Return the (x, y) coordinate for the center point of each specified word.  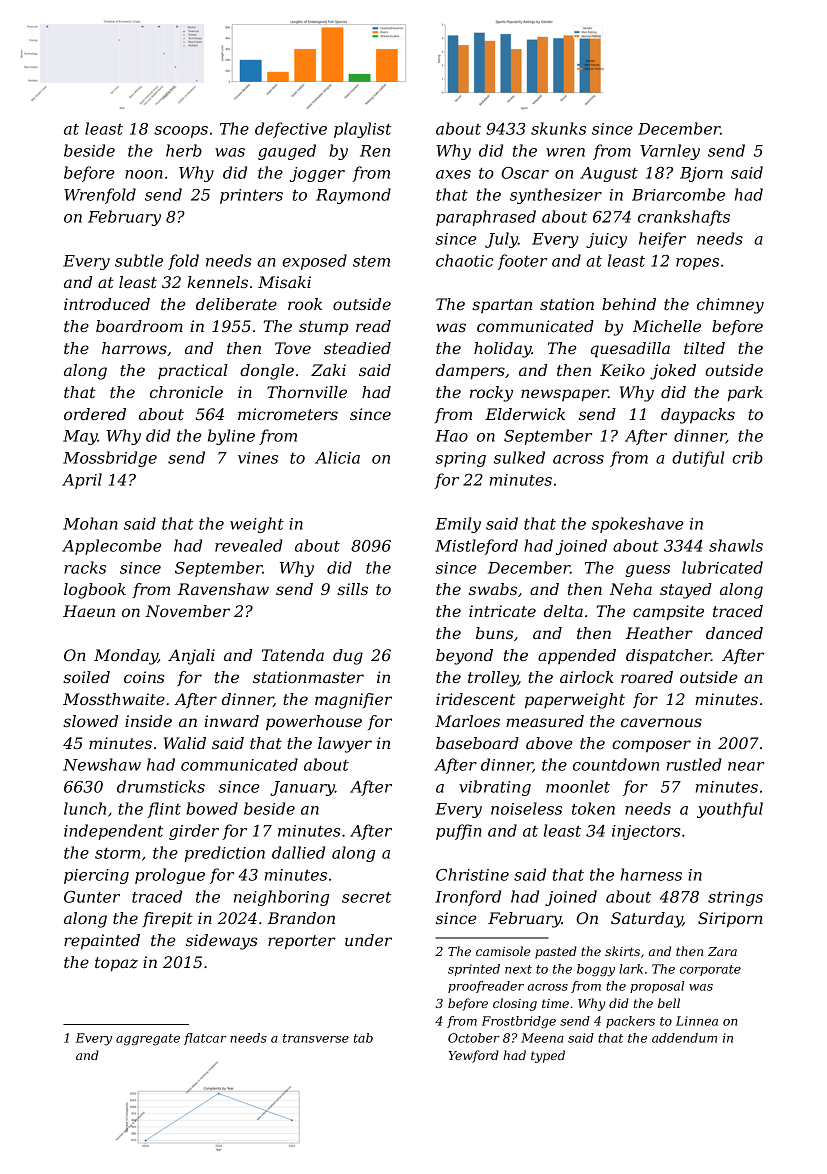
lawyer (345, 745)
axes (453, 174)
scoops (181, 132)
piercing (96, 876)
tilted (704, 348)
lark (631, 969)
